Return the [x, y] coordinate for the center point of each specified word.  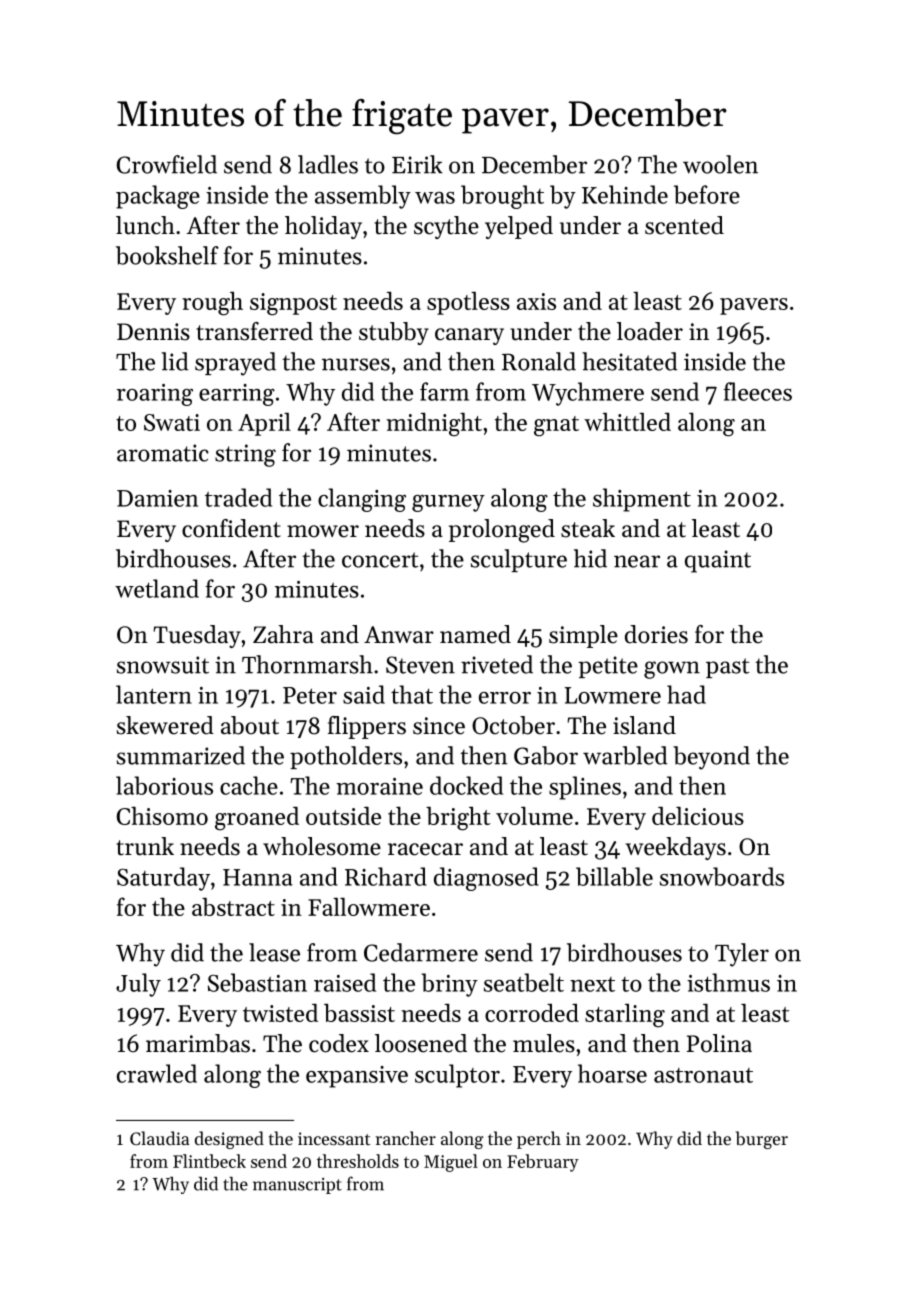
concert [380, 560]
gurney [448, 503]
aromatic [163, 453]
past [727, 668]
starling [625, 1016]
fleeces [758, 391]
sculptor [457, 1076]
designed [229, 1140]
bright [458, 819]
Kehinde [625, 194]
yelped [519, 227]
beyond [711, 758]
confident [231, 528]
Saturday [163, 879]
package [158, 197]
